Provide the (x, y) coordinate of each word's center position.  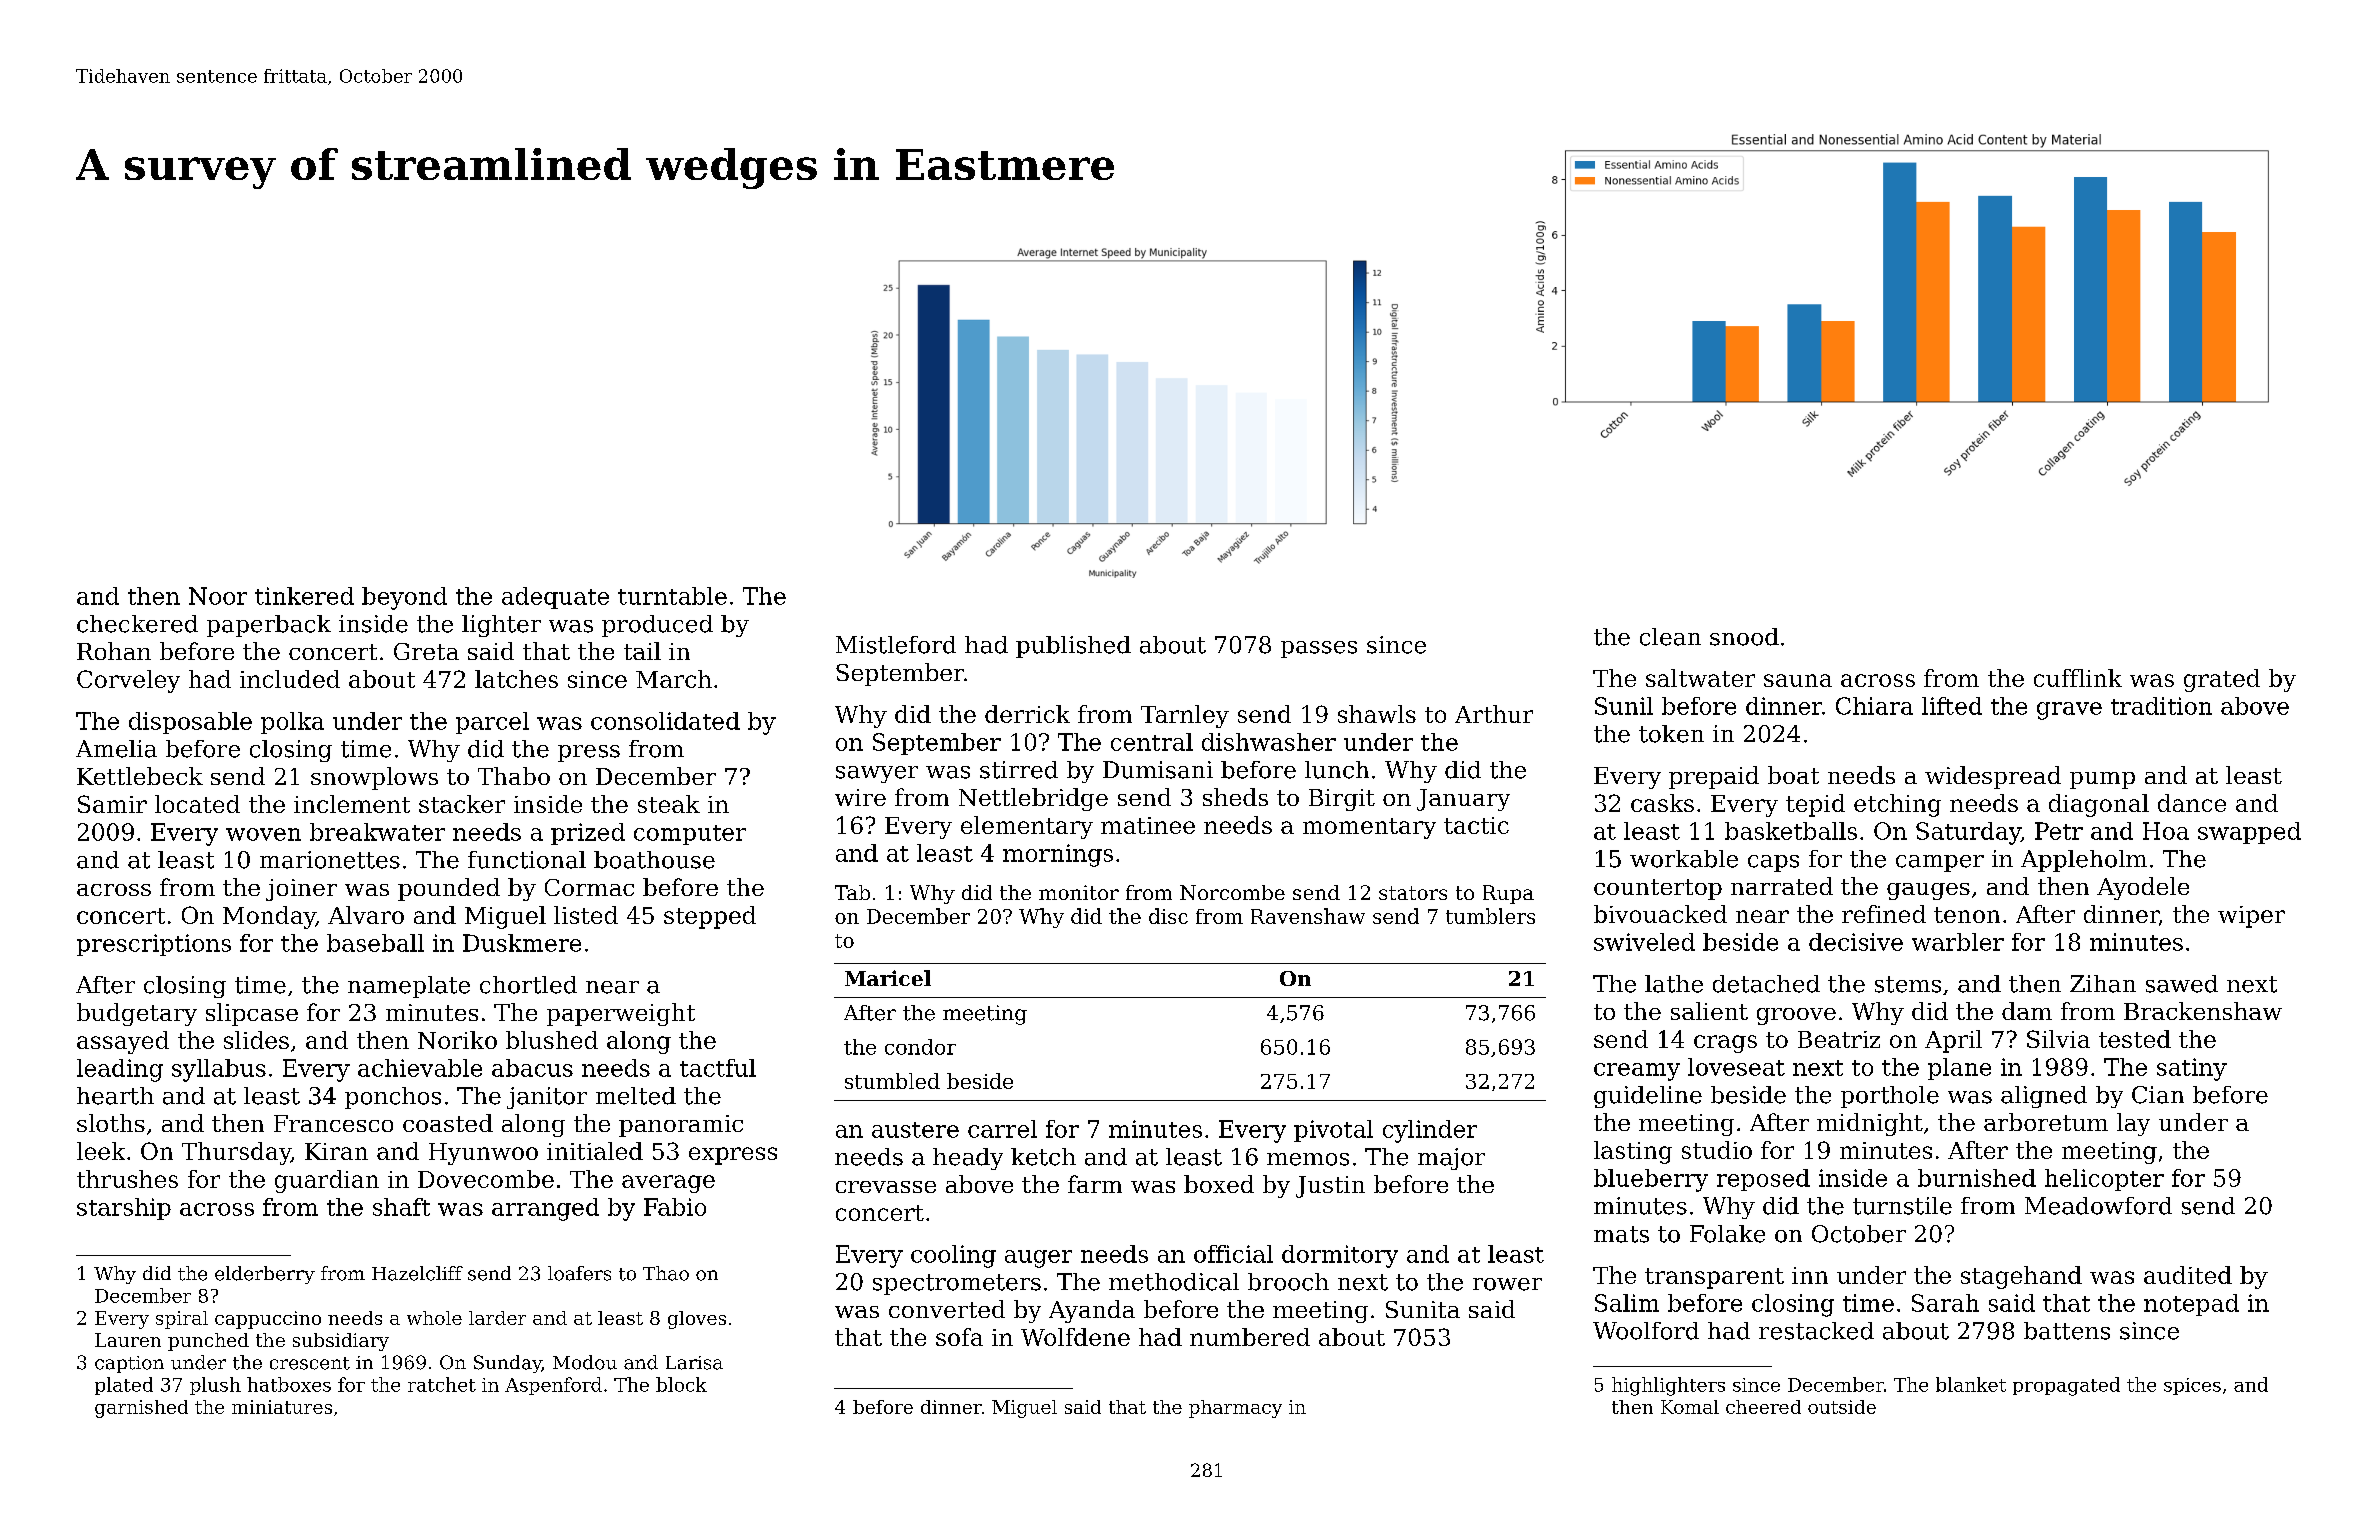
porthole (1890, 1097)
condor (920, 1047)
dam (2027, 1011)
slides (256, 1040)
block (681, 1384)
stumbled (892, 1081)
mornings (1058, 855)
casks (1662, 803)
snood (1744, 637)
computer (690, 835)
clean (1670, 637)
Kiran (336, 1151)
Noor (218, 596)
